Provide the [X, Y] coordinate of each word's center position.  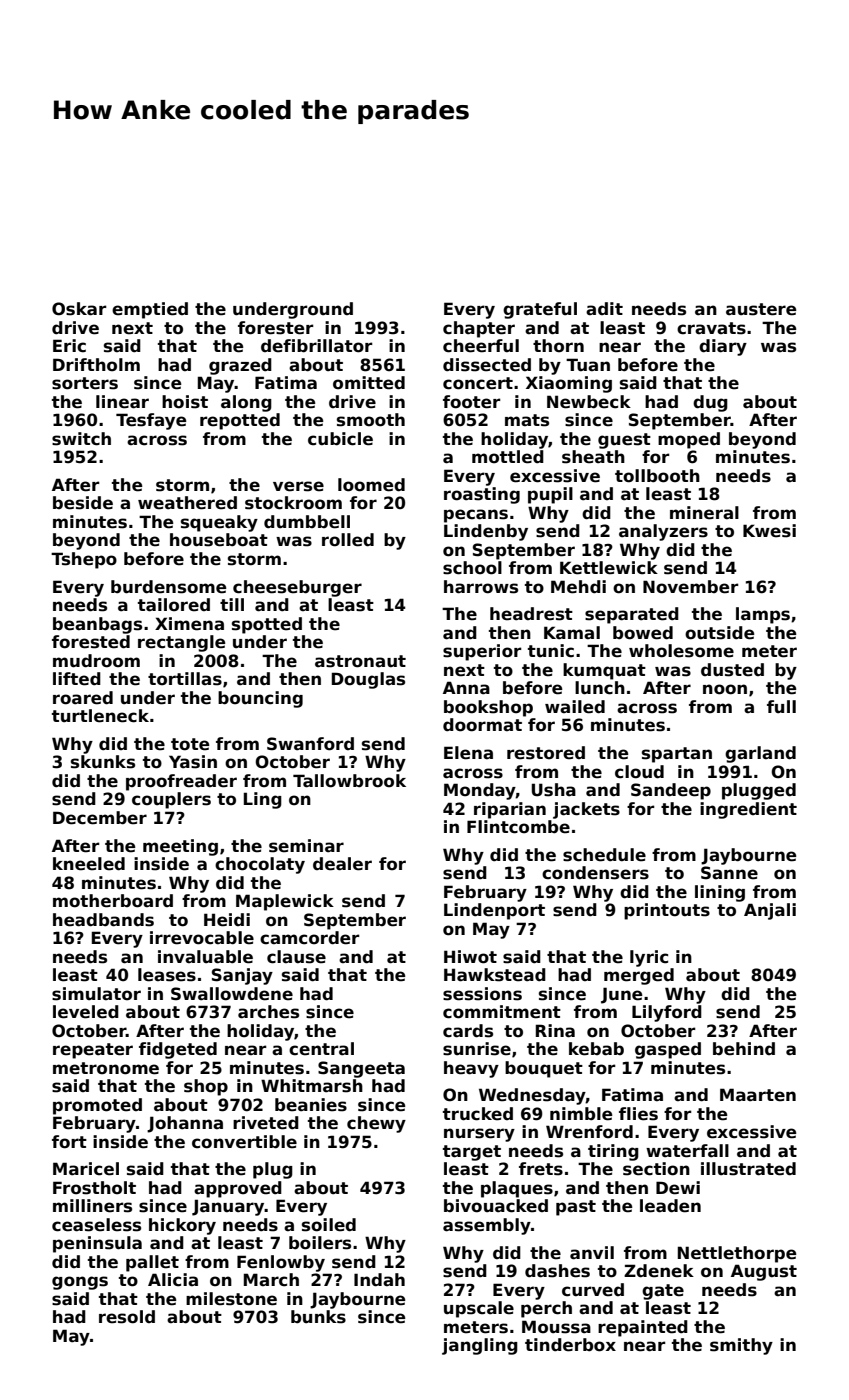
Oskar [79, 309]
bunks [318, 1317]
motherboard [113, 901]
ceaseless [96, 1225]
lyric [649, 958]
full [781, 706]
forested [91, 642]
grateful [540, 310]
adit [604, 308]
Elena [468, 753]
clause [296, 957]
